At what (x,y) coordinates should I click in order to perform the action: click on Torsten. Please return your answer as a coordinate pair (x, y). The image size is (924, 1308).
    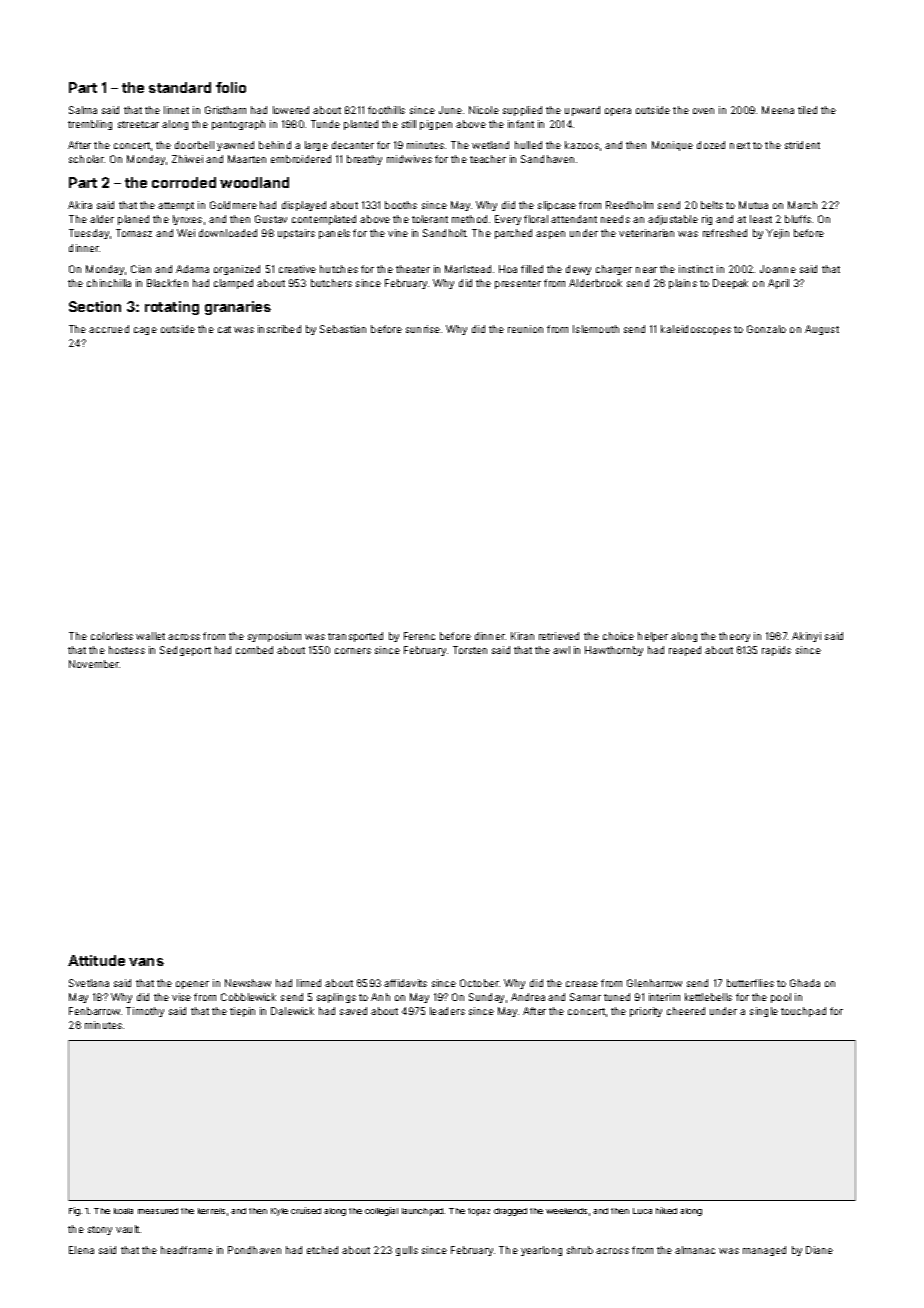
    Looking at the image, I should click on (470, 650).
